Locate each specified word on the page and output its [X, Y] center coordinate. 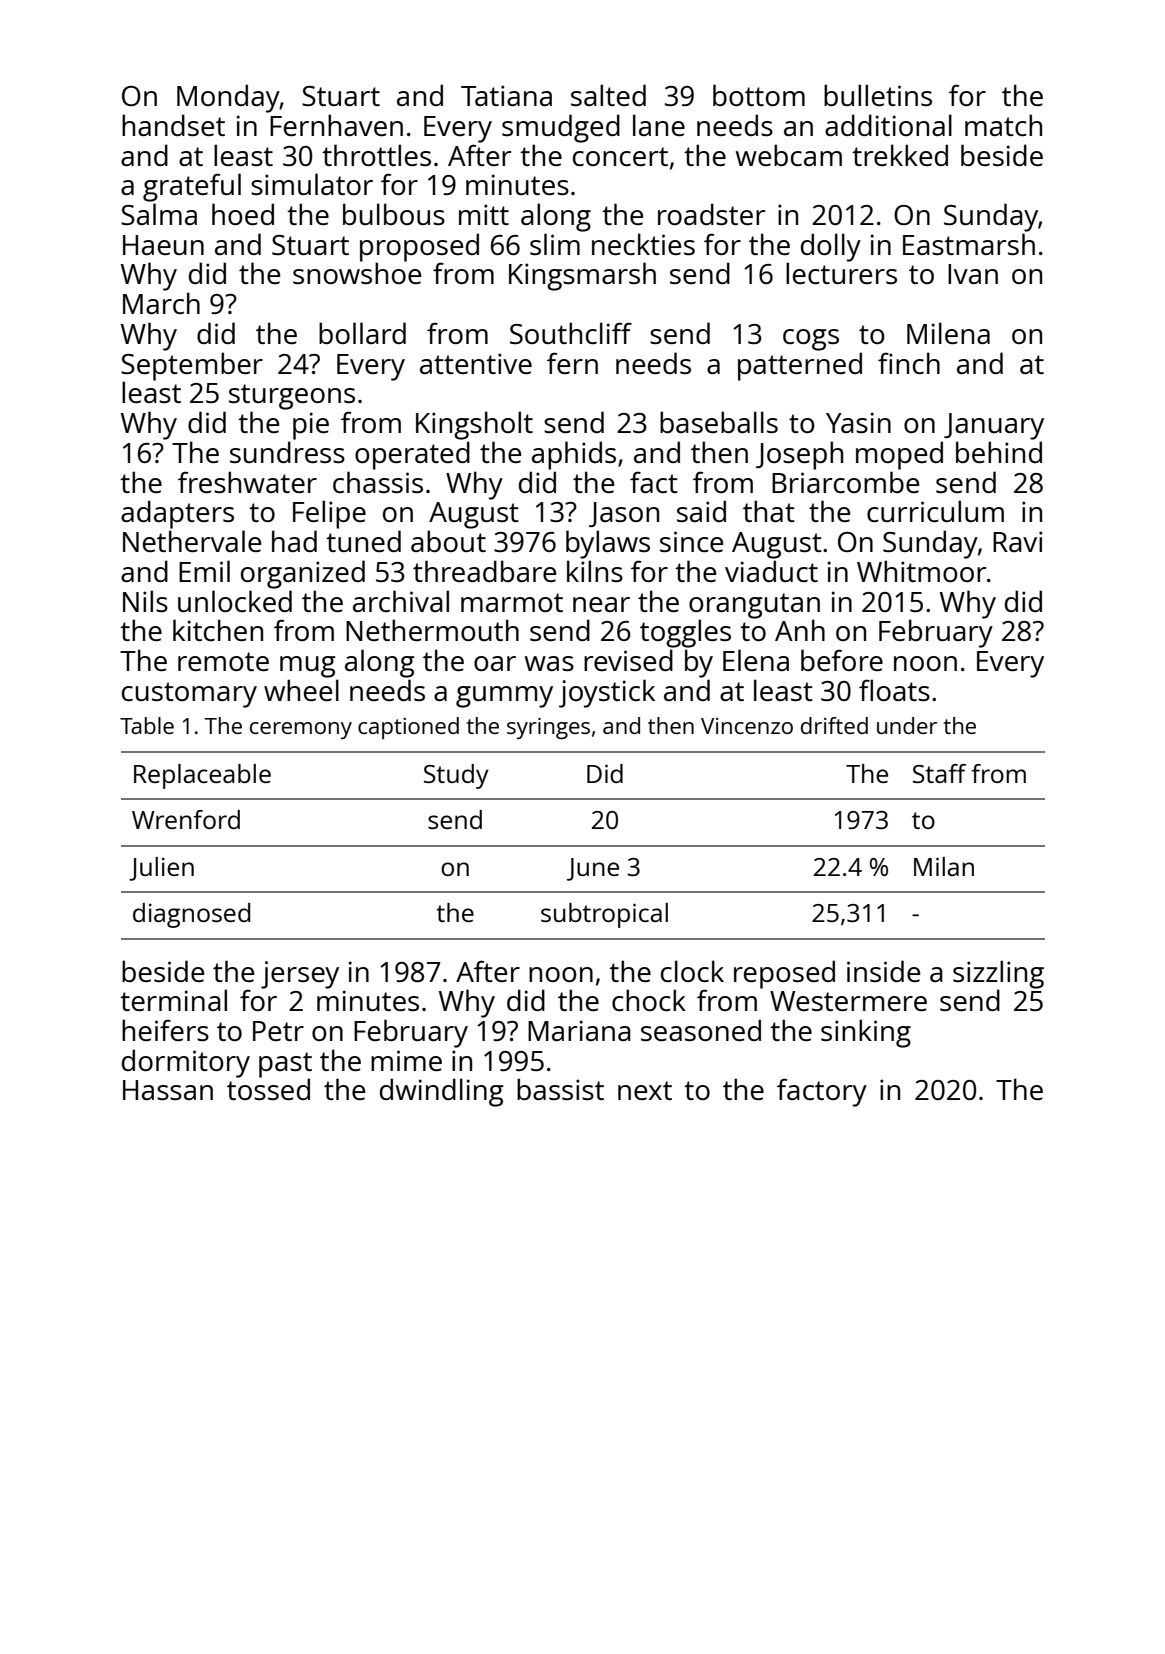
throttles [376, 155]
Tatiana [506, 95]
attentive [476, 363]
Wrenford [186, 819]
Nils [145, 601]
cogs [811, 340]
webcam [789, 155]
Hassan [168, 1090]
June [593, 869]
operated [412, 455]
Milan [944, 866]
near [601, 604]
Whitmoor [922, 571]
